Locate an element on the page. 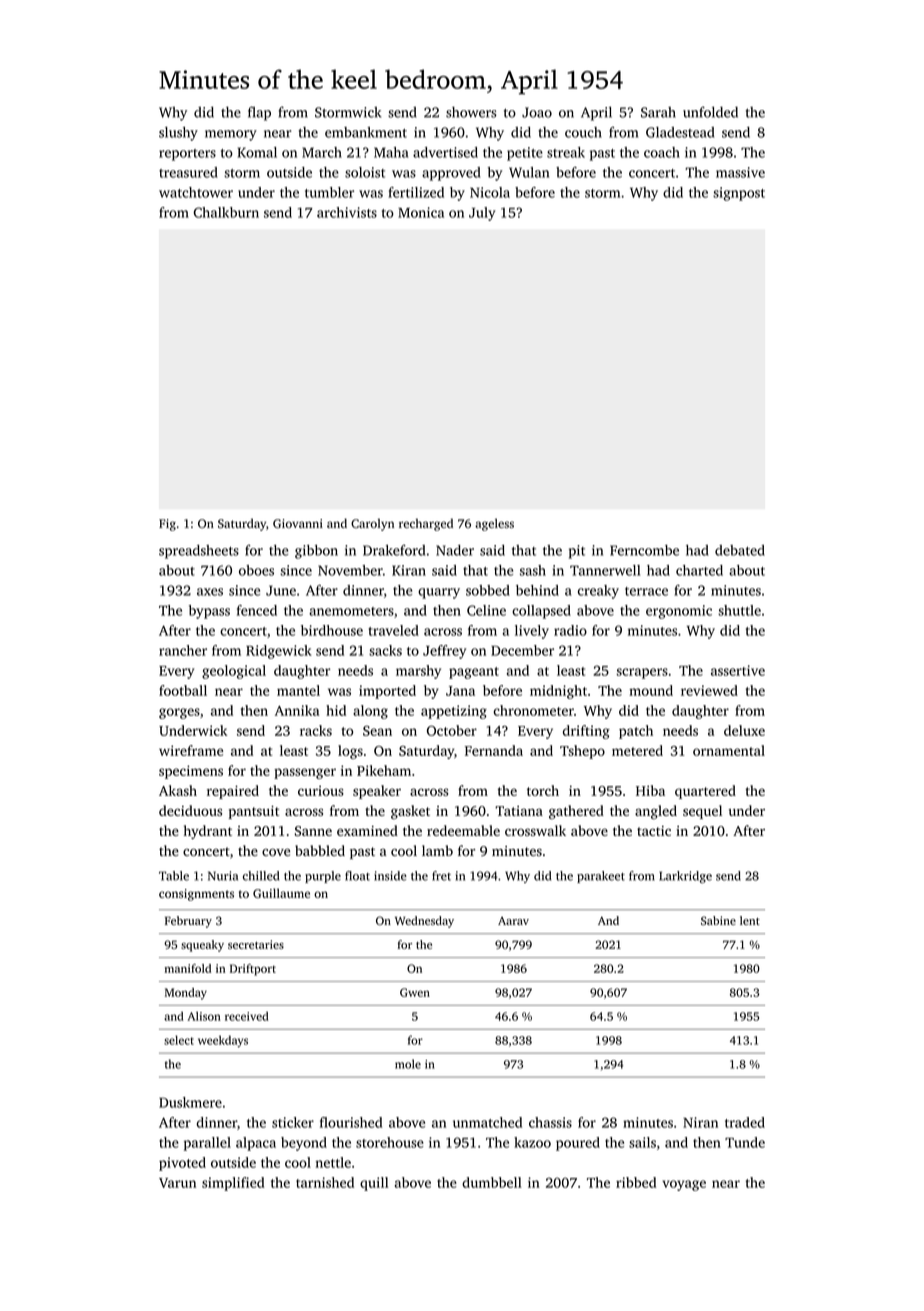  oboes is located at coordinates (256, 570).
